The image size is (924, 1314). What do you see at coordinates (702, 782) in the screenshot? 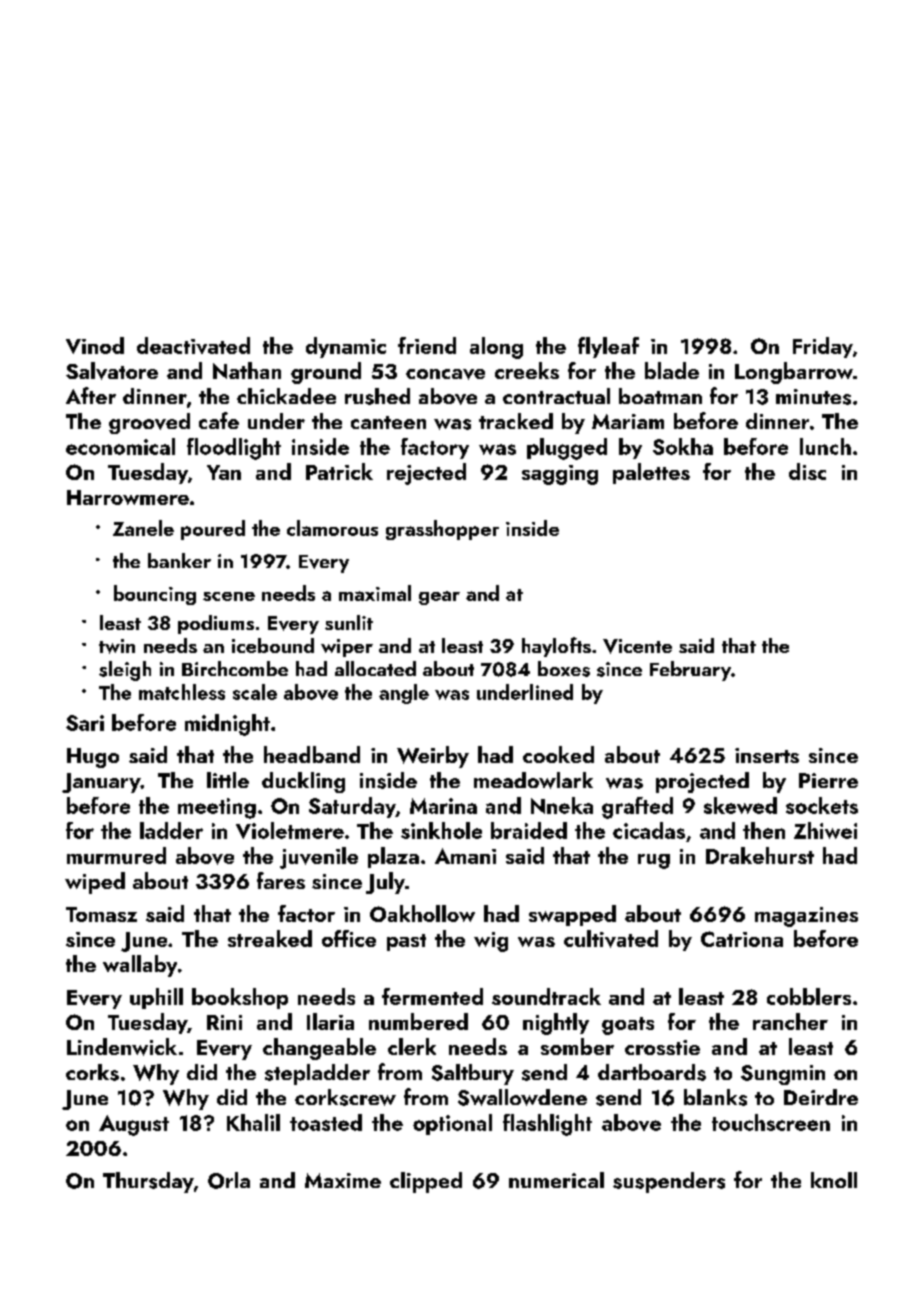
I see `projected` at bounding box center [702, 782].
